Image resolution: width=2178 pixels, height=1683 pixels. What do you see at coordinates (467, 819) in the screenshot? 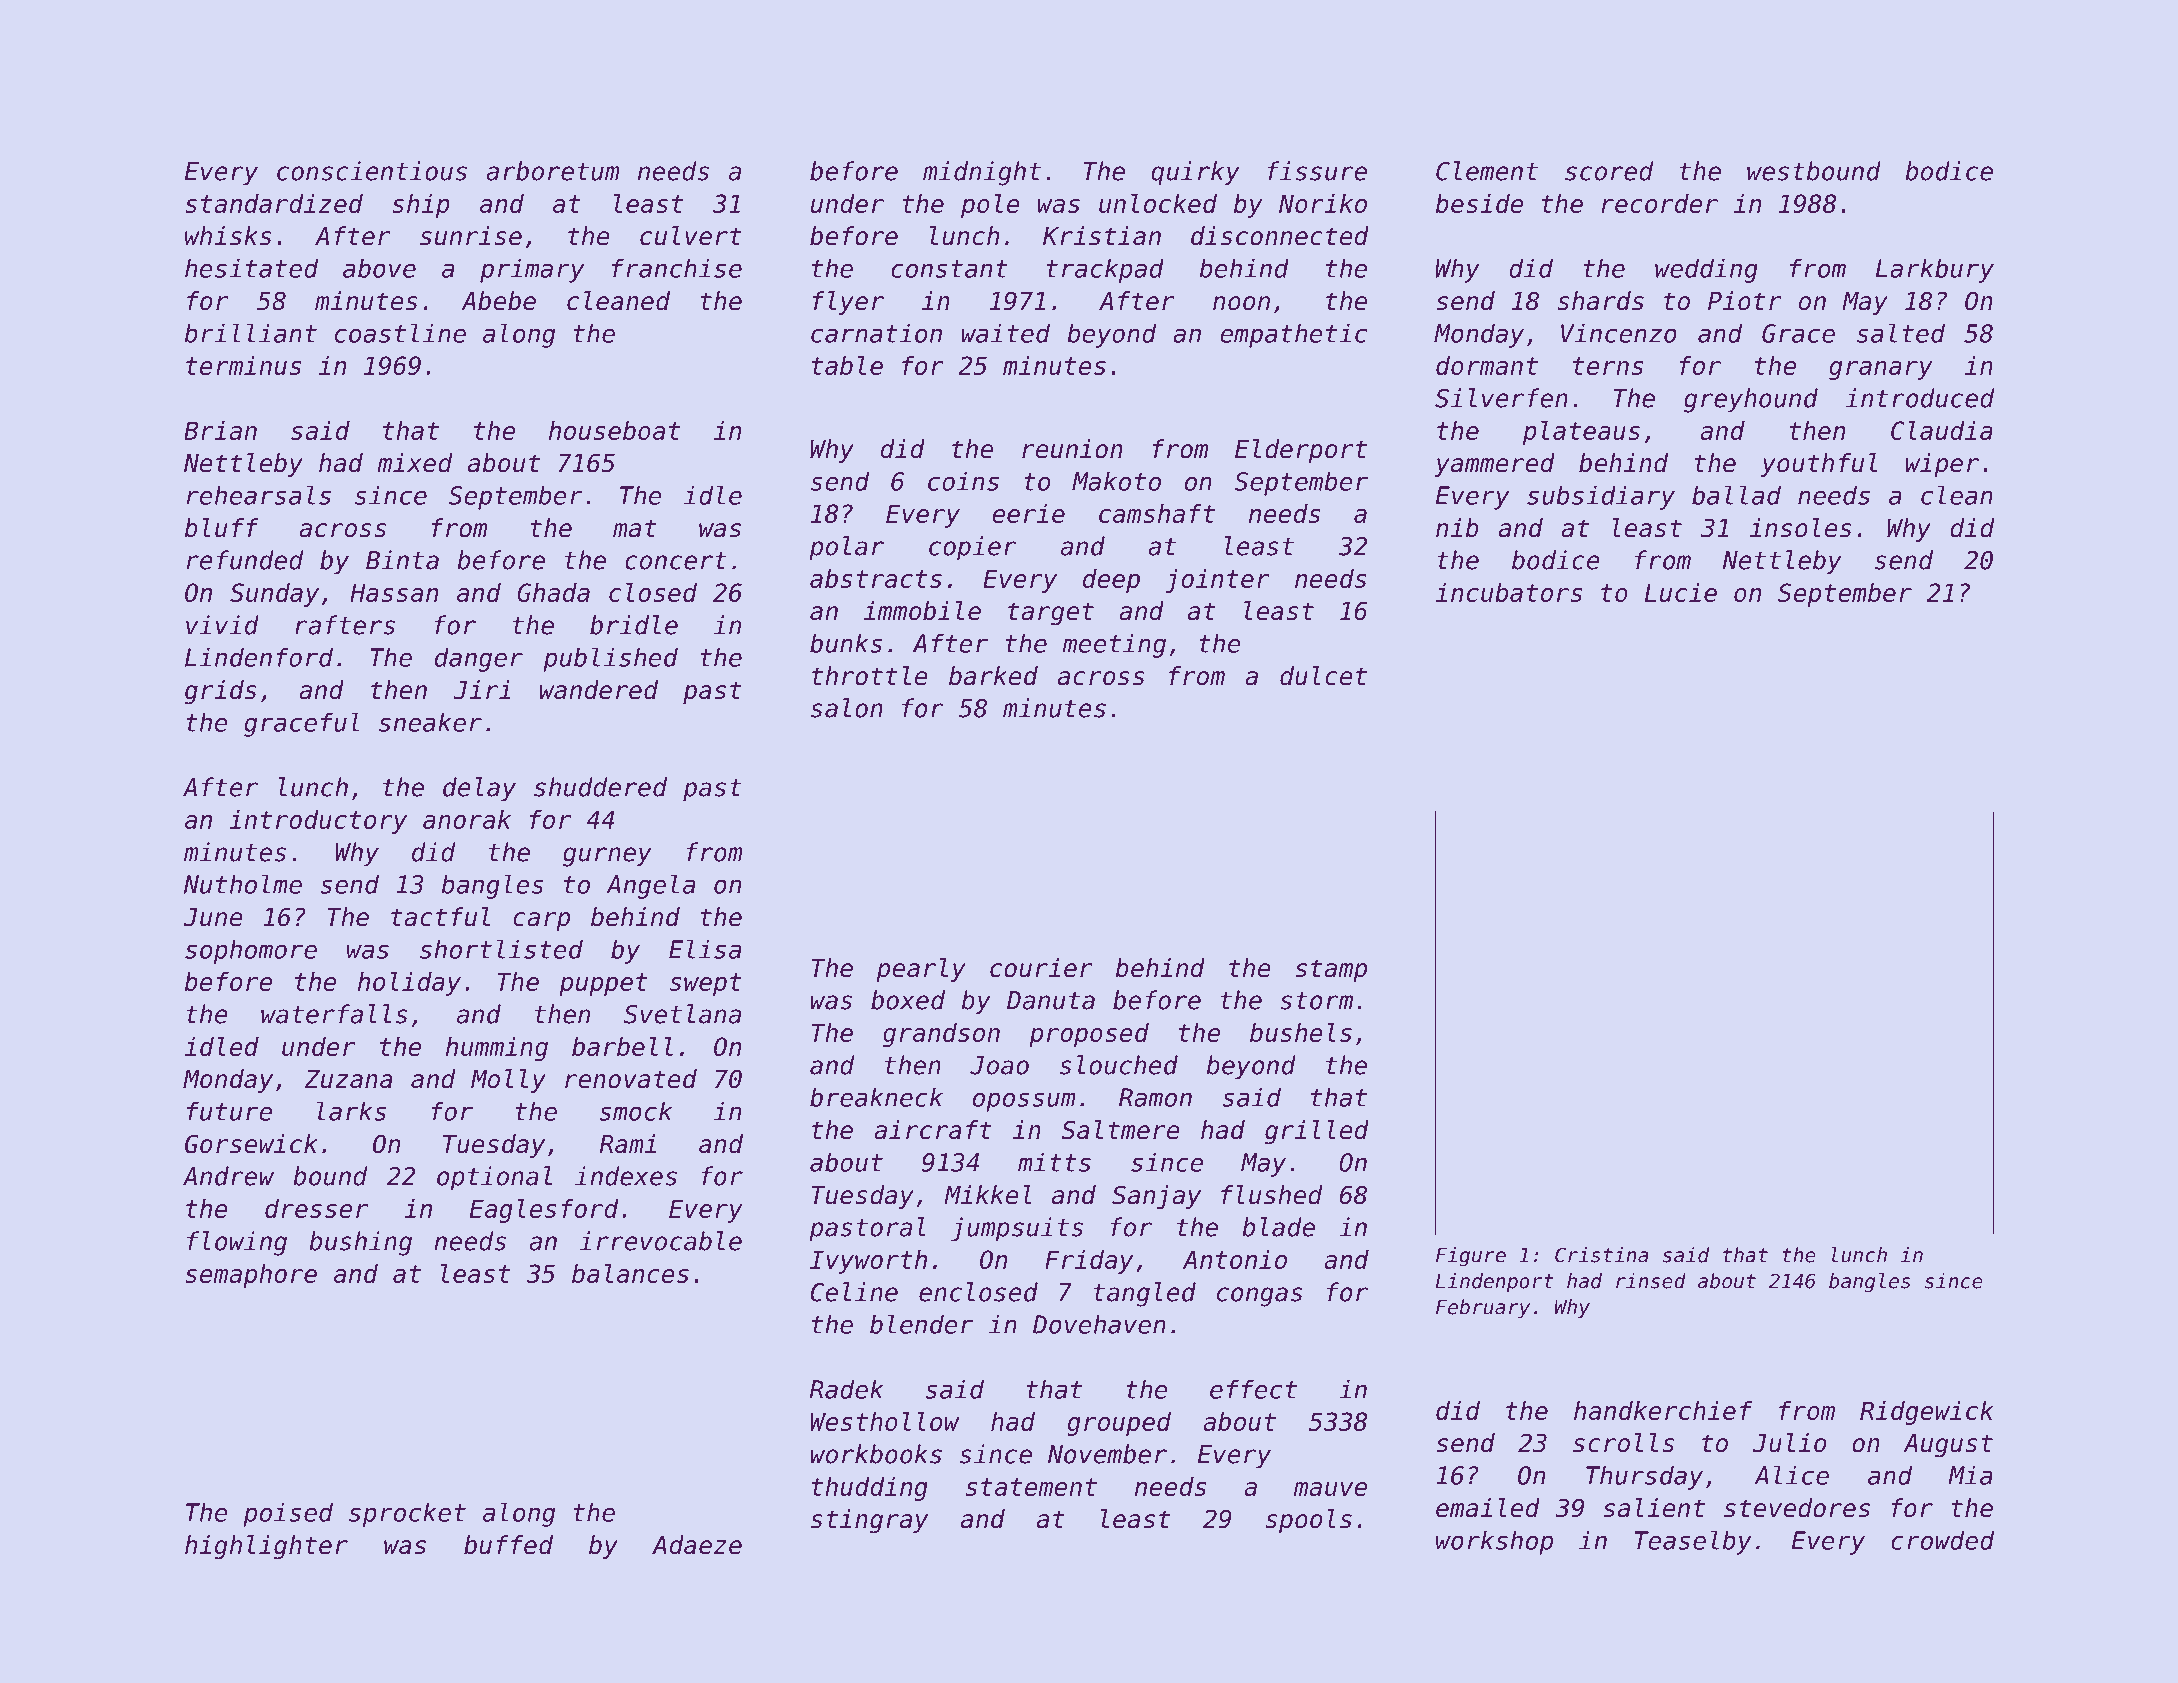
I see `anorak` at bounding box center [467, 819].
